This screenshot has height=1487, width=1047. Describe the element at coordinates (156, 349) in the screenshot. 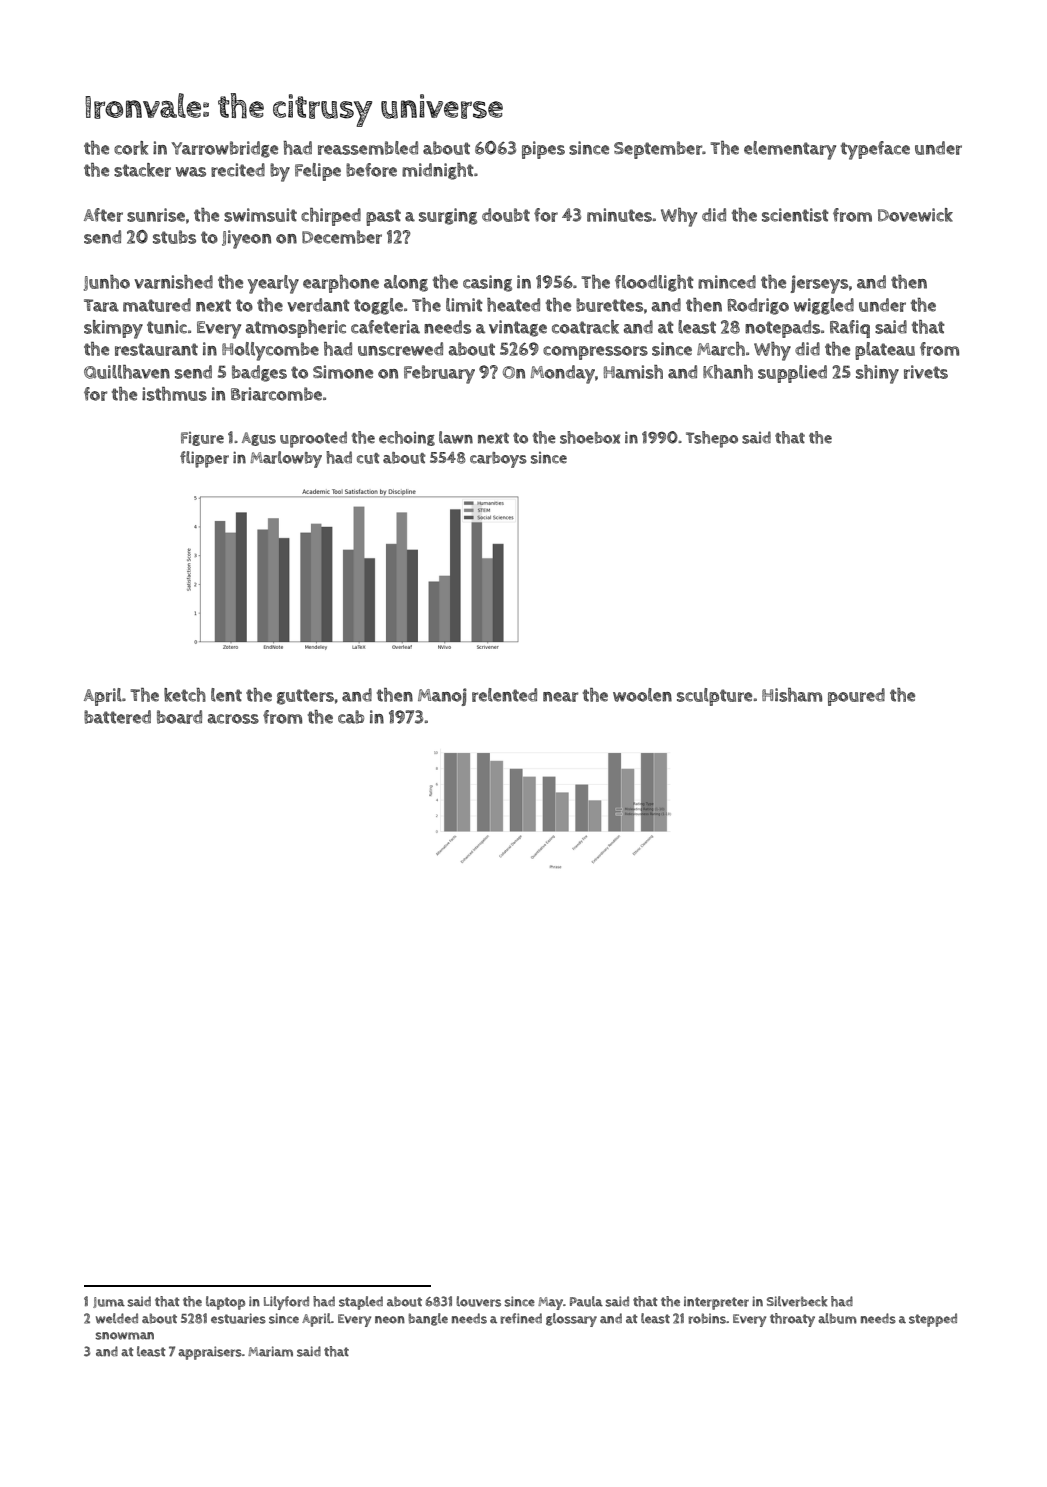

I see `restaurant` at that location.
